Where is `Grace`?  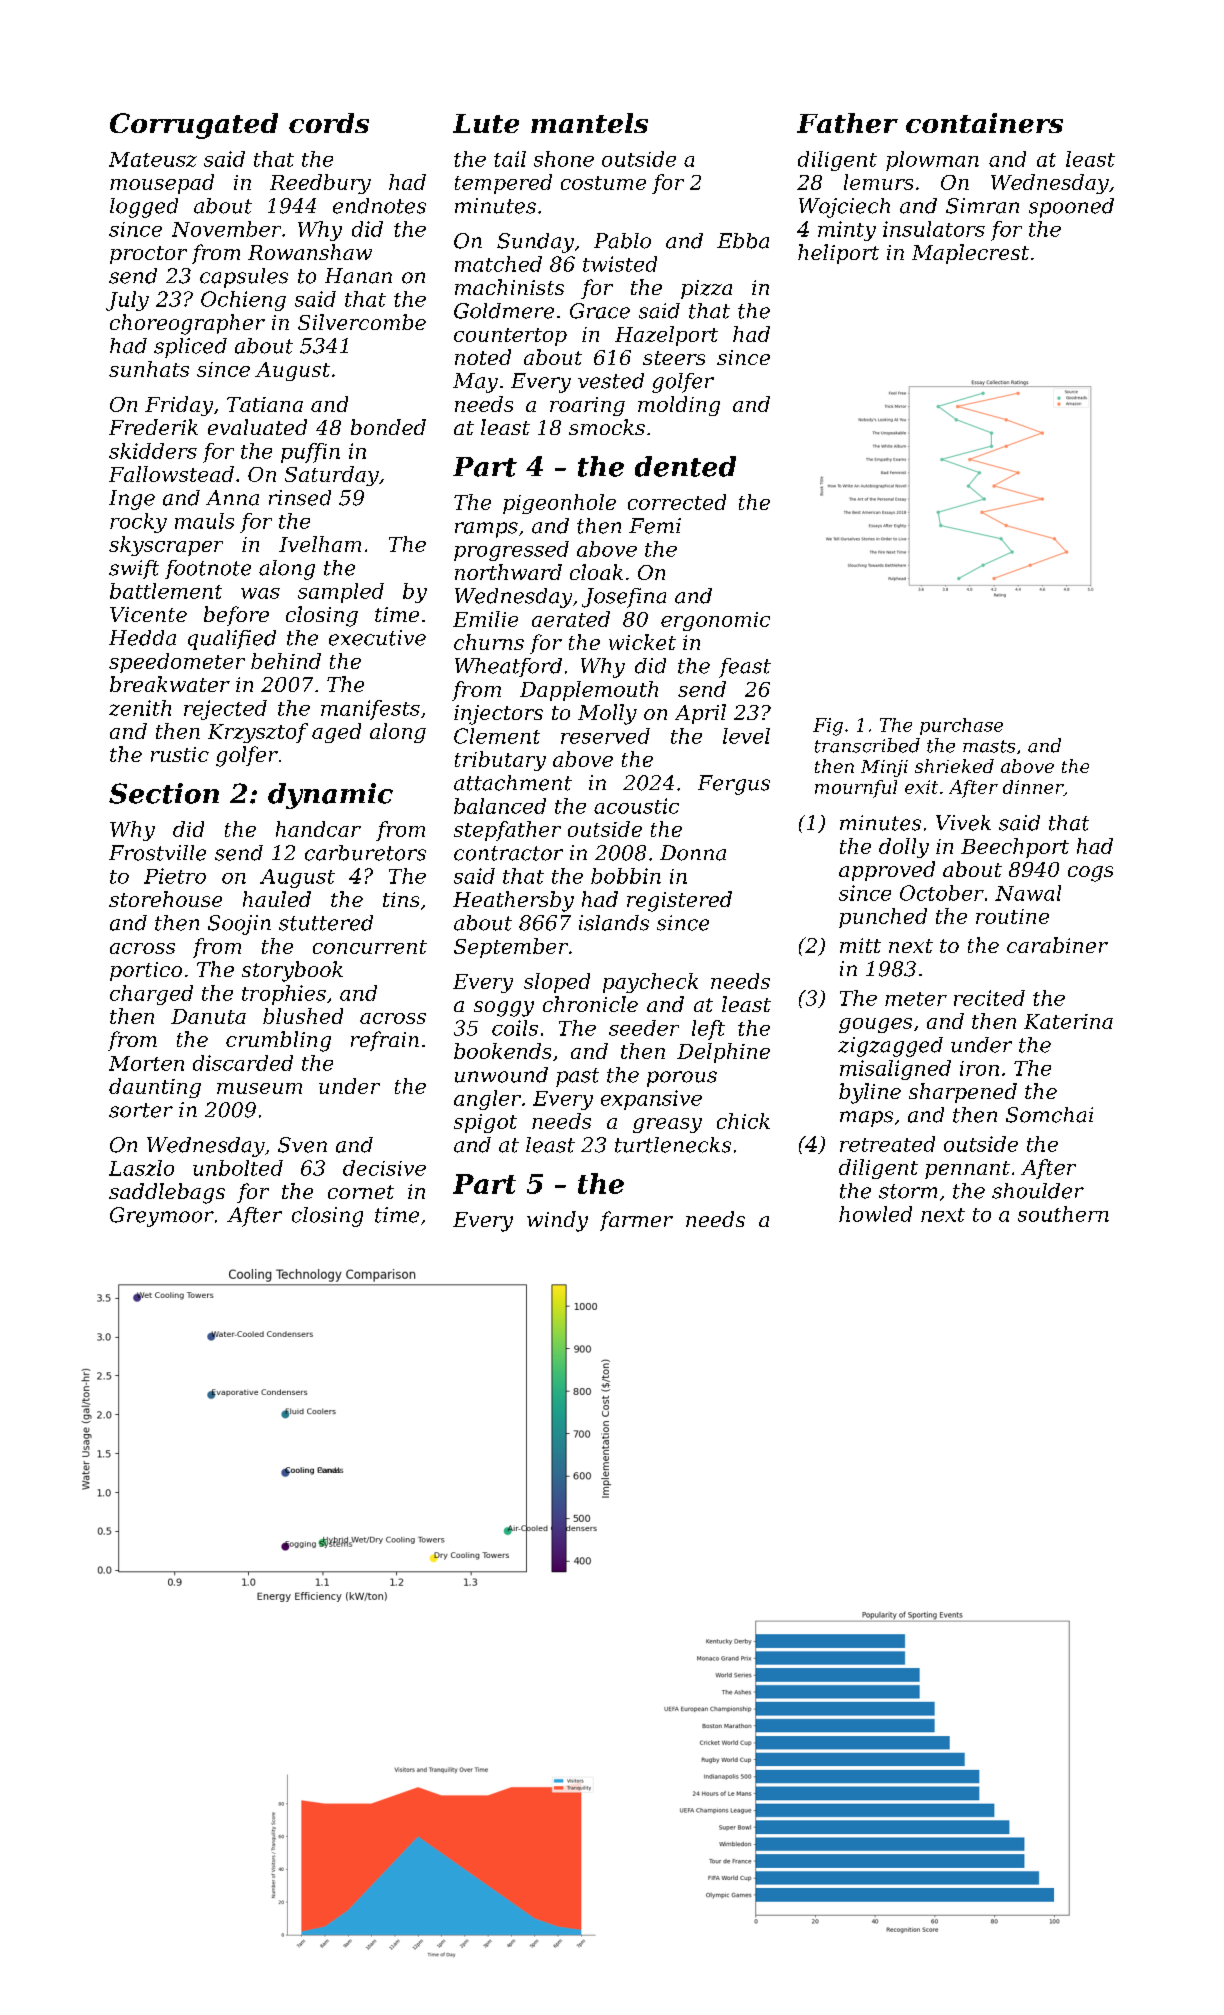 Grace is located at coordinates (600, 311).
